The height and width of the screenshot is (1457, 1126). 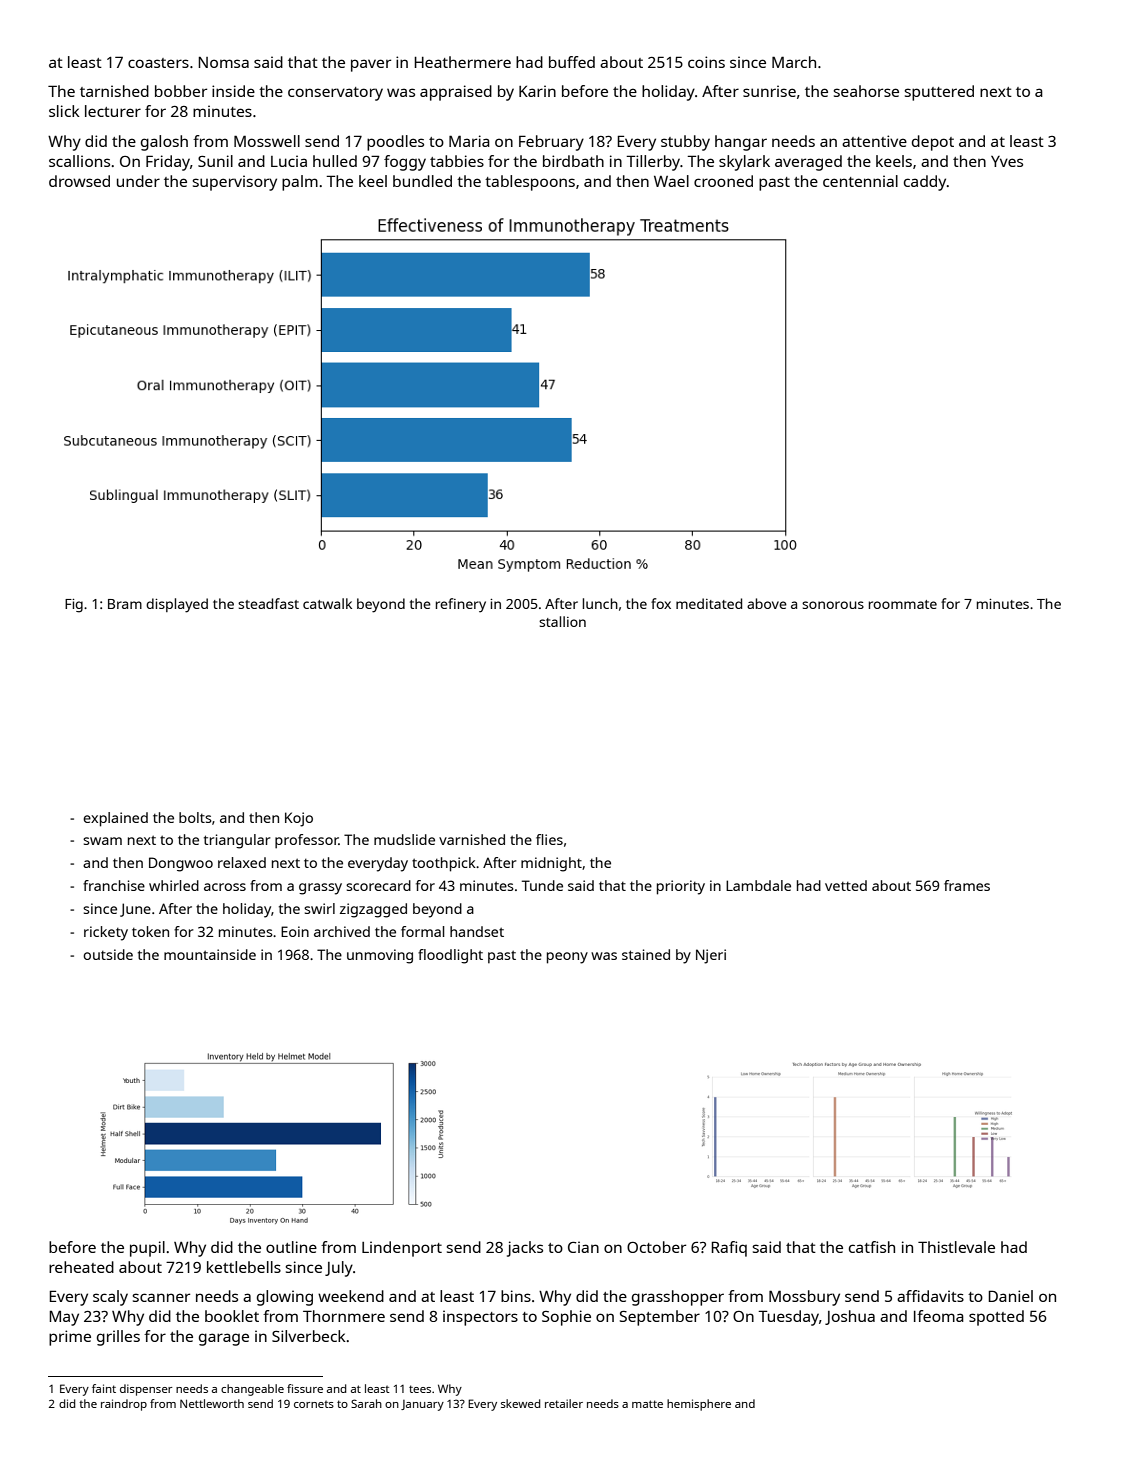 I want to click on swam, so click(x=102, y=841).
